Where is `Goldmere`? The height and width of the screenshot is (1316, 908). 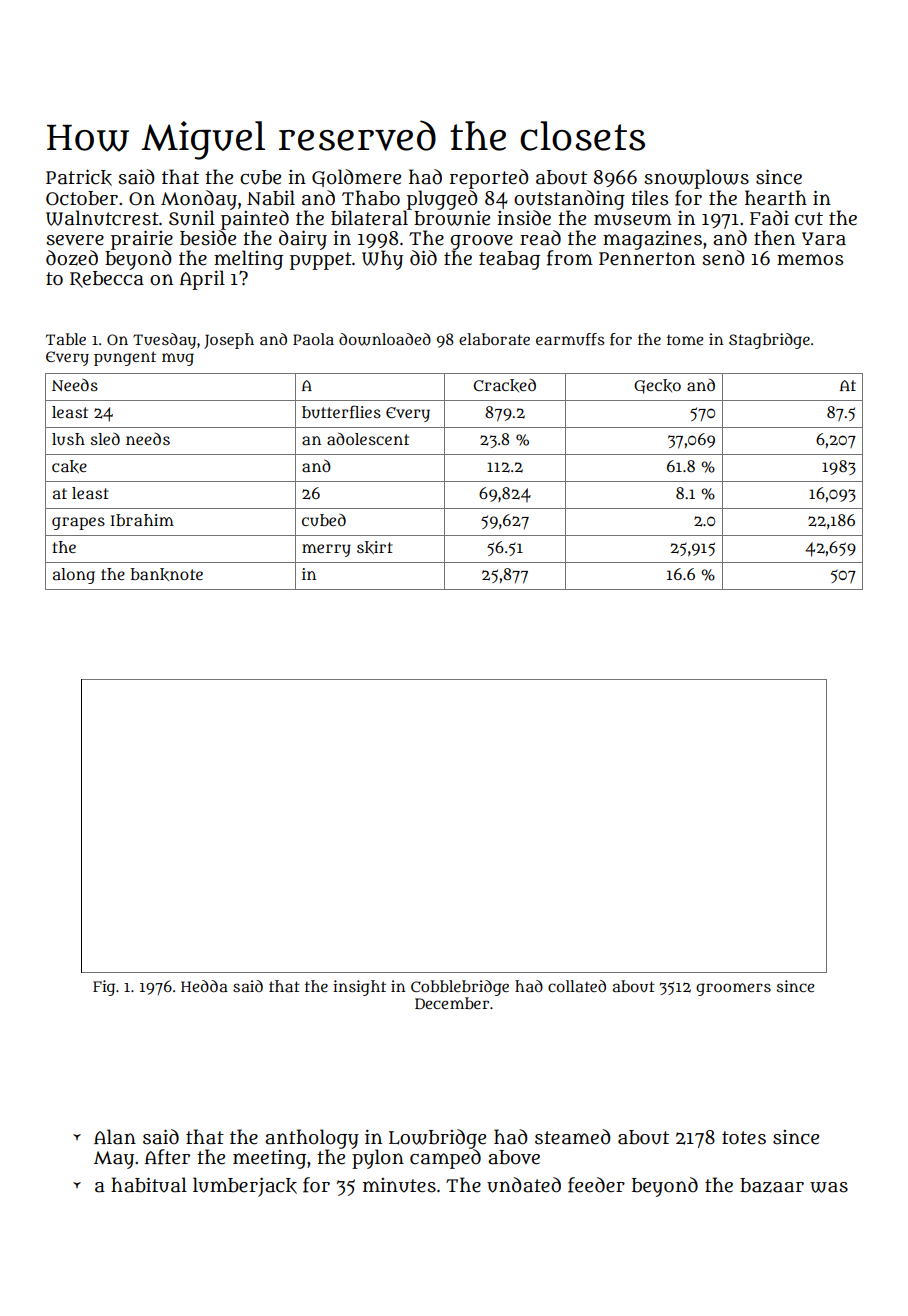
Goldmere is located at coordinates (356, 178).
